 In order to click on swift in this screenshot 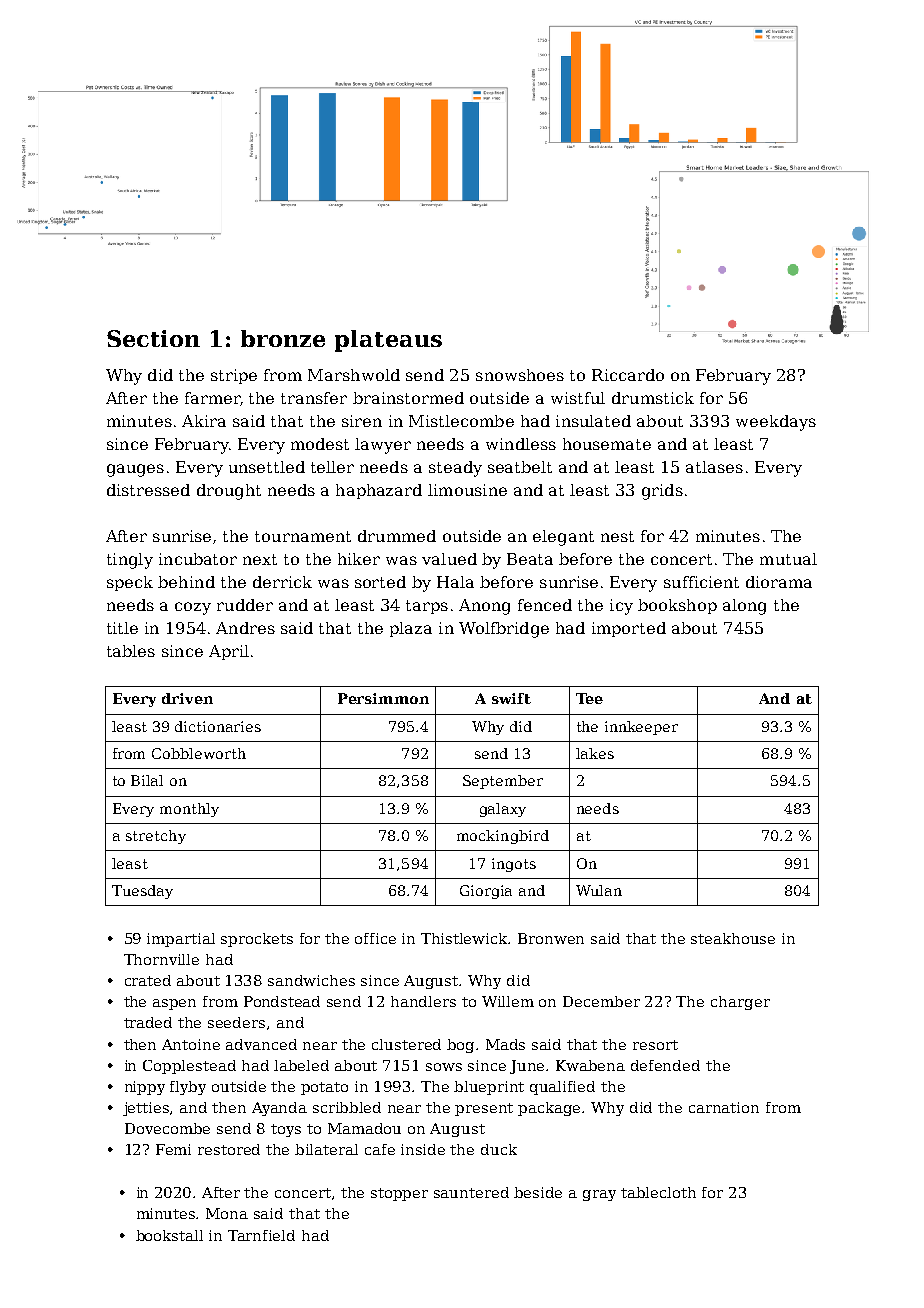, I will do `click(511, 698)`.
